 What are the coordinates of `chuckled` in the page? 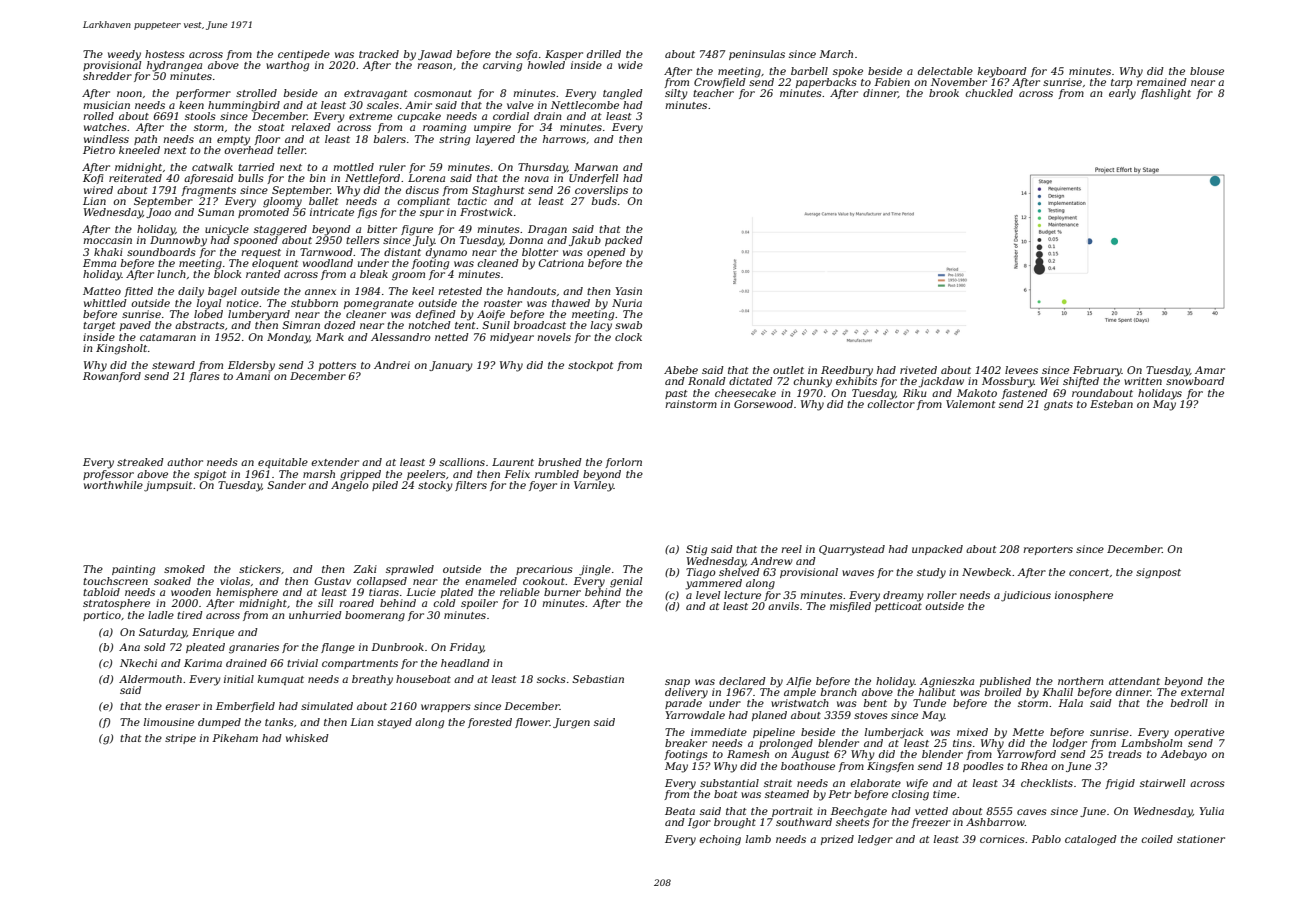 It's located at (989, 93).
